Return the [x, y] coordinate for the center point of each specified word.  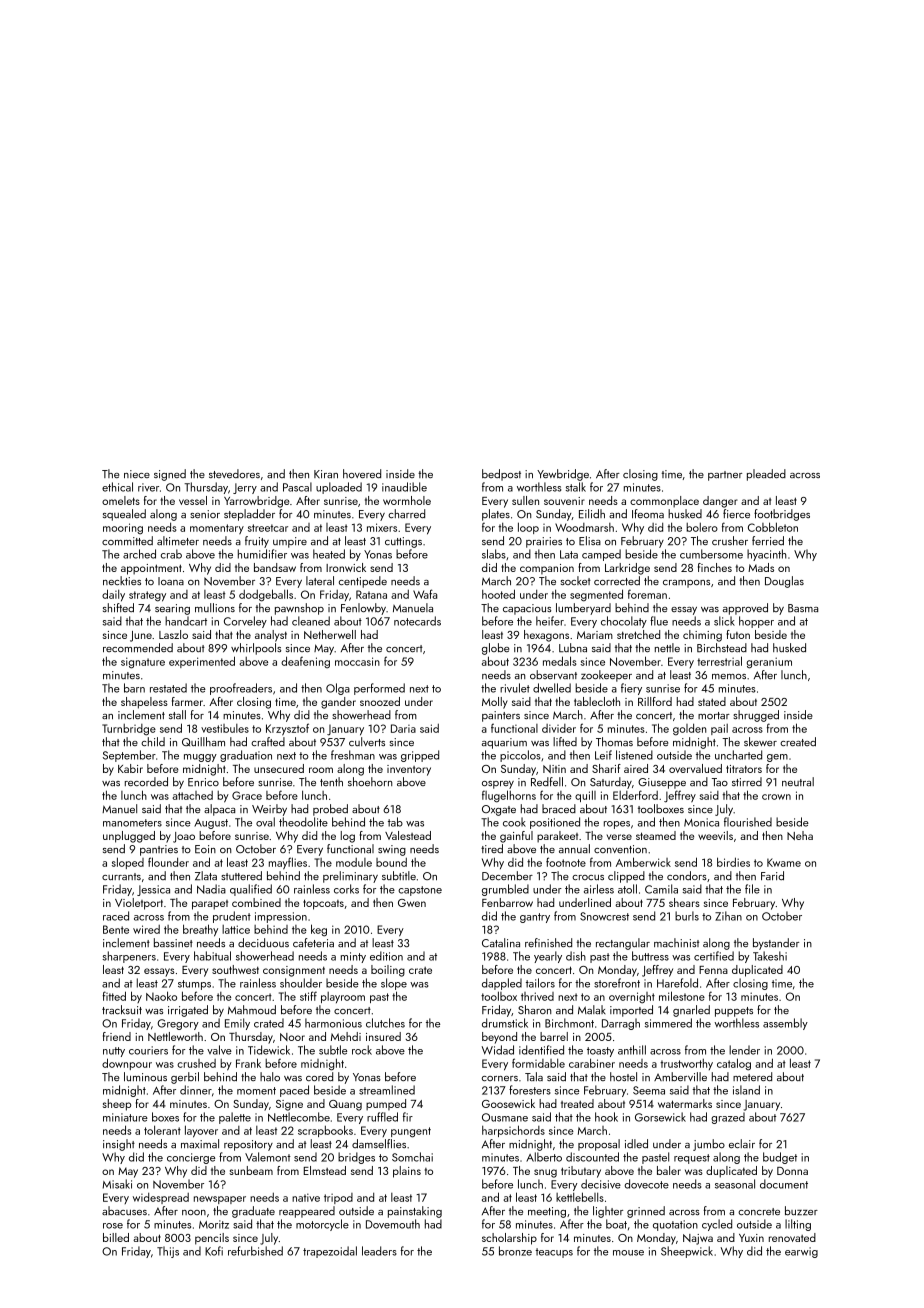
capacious [527, 609]
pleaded [766, 475]
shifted [118, 607]
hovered [362, 473]
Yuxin [751, 1238]
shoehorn [370, 781]
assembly [785, 1024]
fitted [114, 996]
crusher [730, 540]
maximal [200, 1143]
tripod [338, 1198]
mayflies [288, 863]
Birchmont [569, 1023]
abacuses [124, 1210]
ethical [117, 487]
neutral [798, 781]
